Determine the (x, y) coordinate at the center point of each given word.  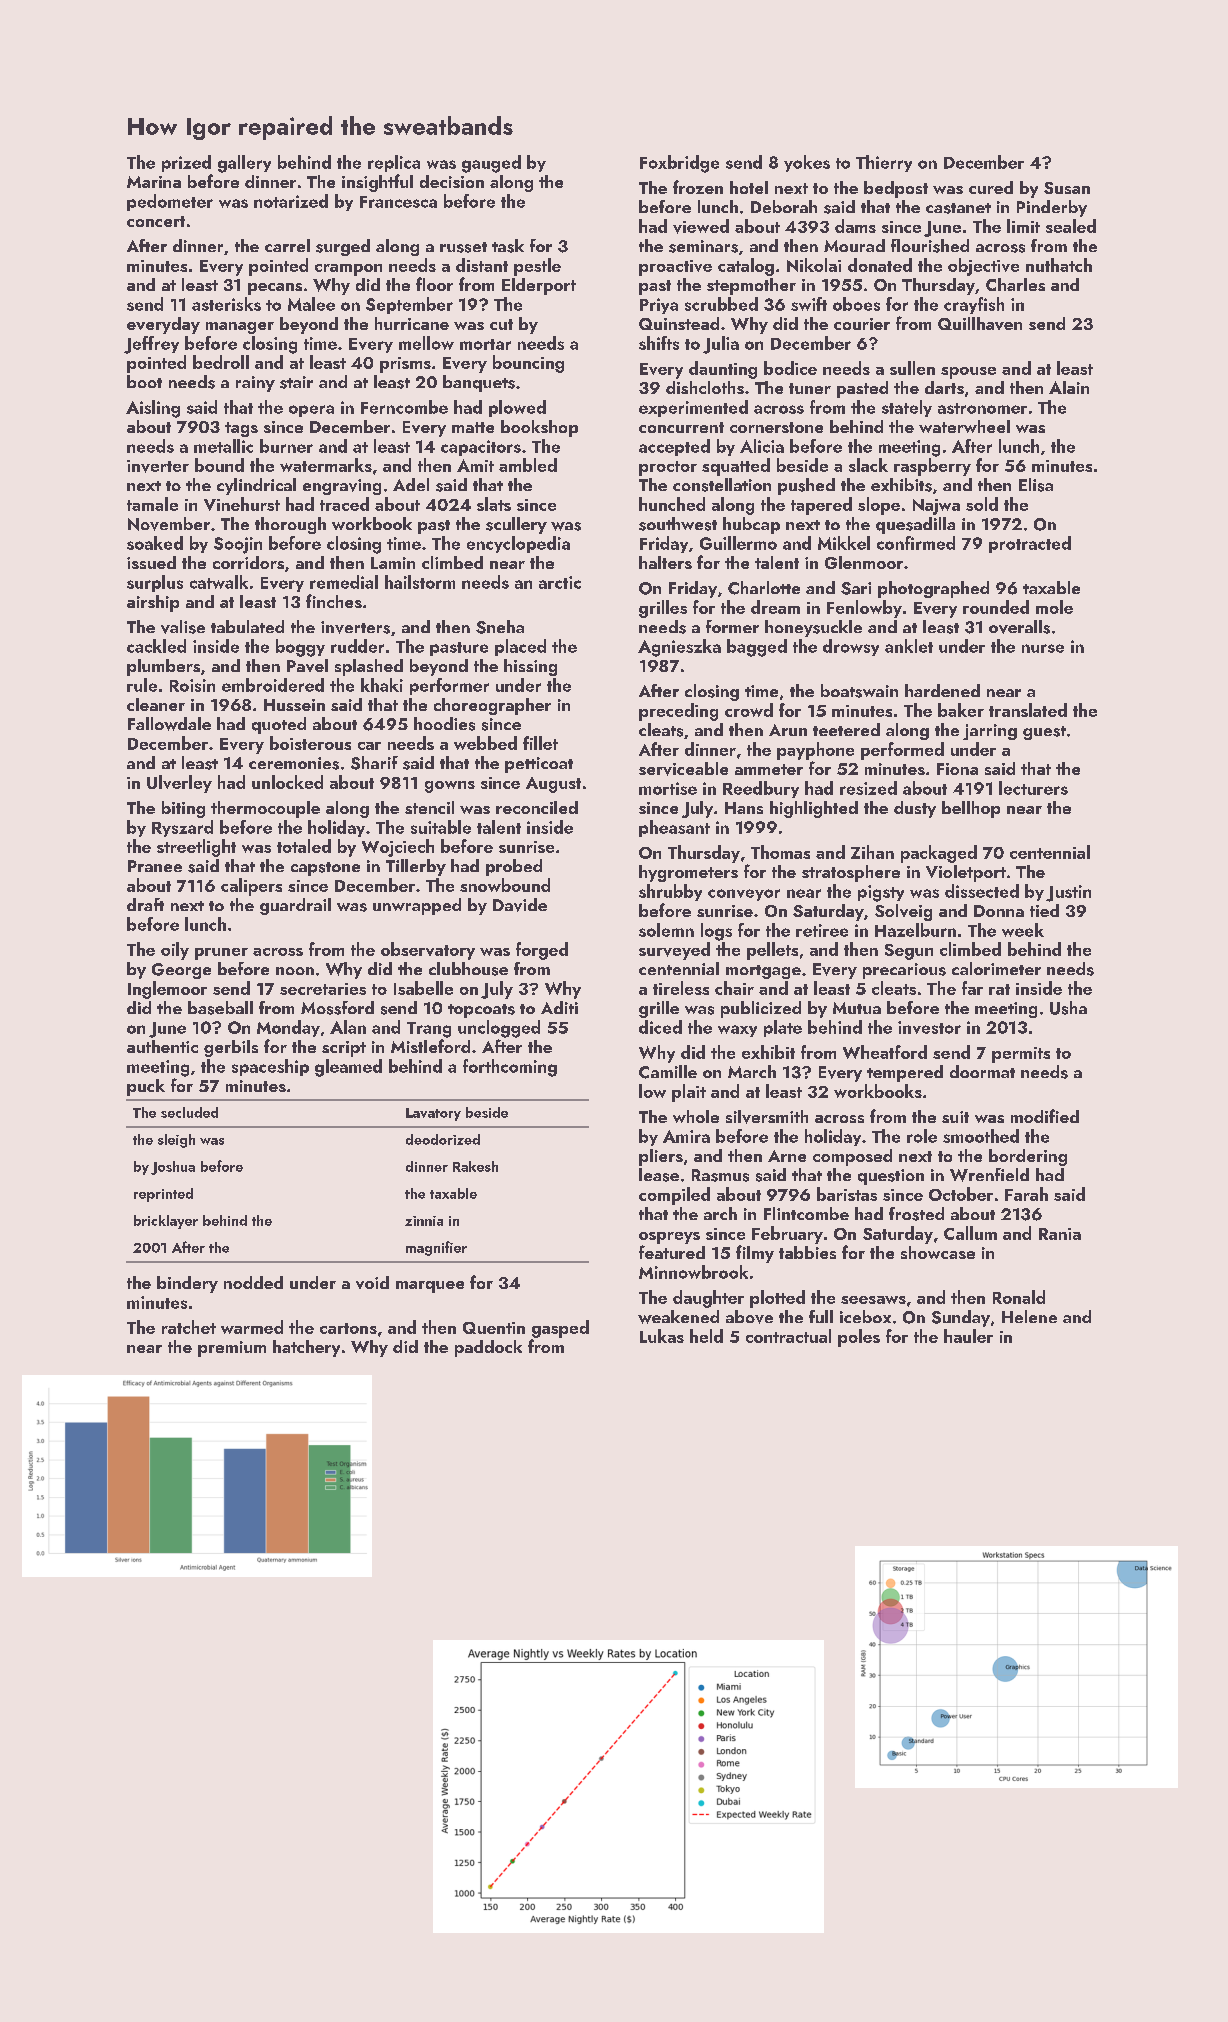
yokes (807, 163)
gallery (244, 164)
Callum (970, 1233)
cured (991, 187)
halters (665, 562)
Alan (348, 1027)
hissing (530, 667)
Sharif (374, 763)
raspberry (932, 467)
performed (902, 751)
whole (696, 1116)
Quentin (494, 1328)
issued (151, 562)
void (372, 1282)
